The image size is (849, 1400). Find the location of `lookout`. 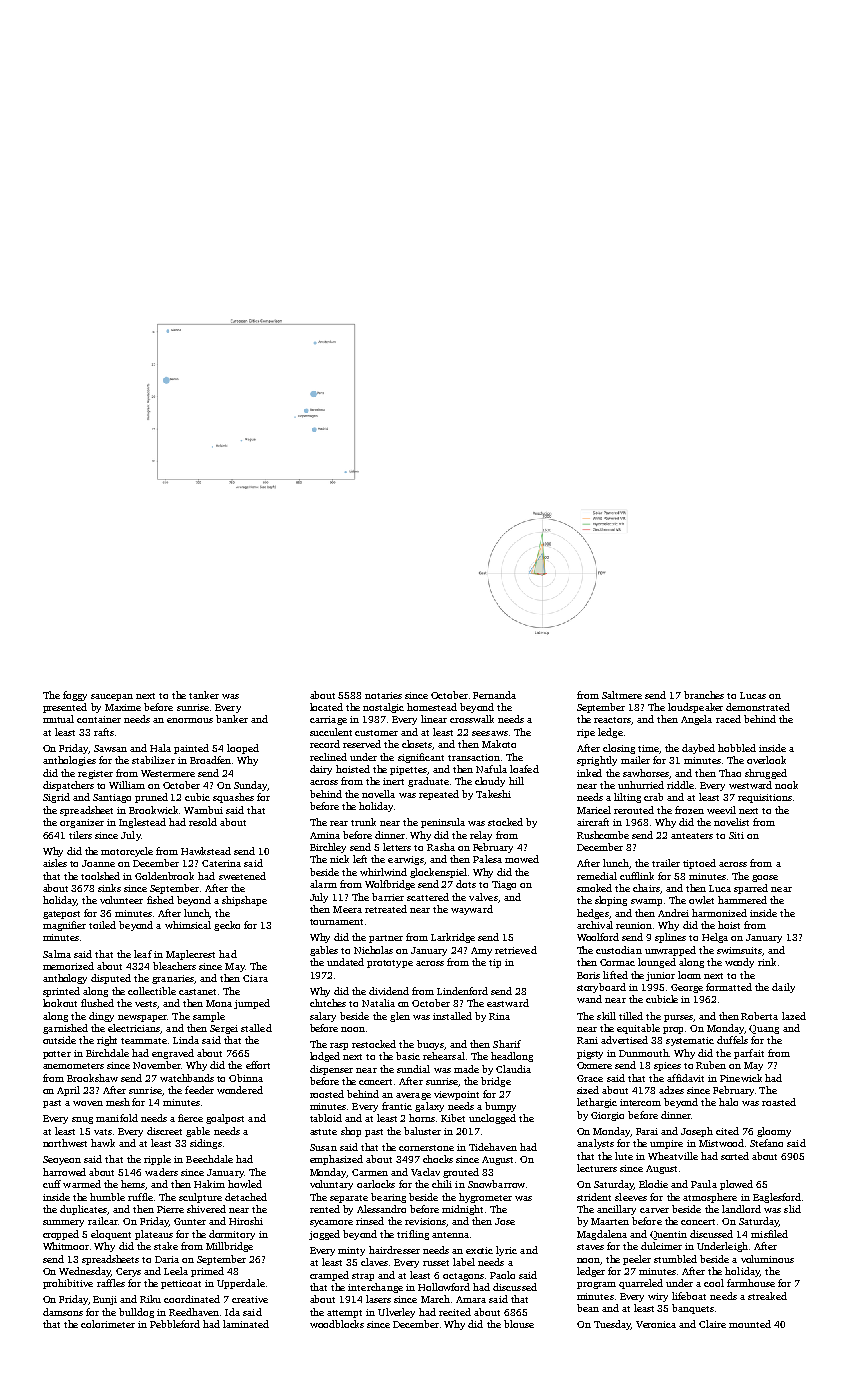

lookout is located at coordinates (60, 1003).
